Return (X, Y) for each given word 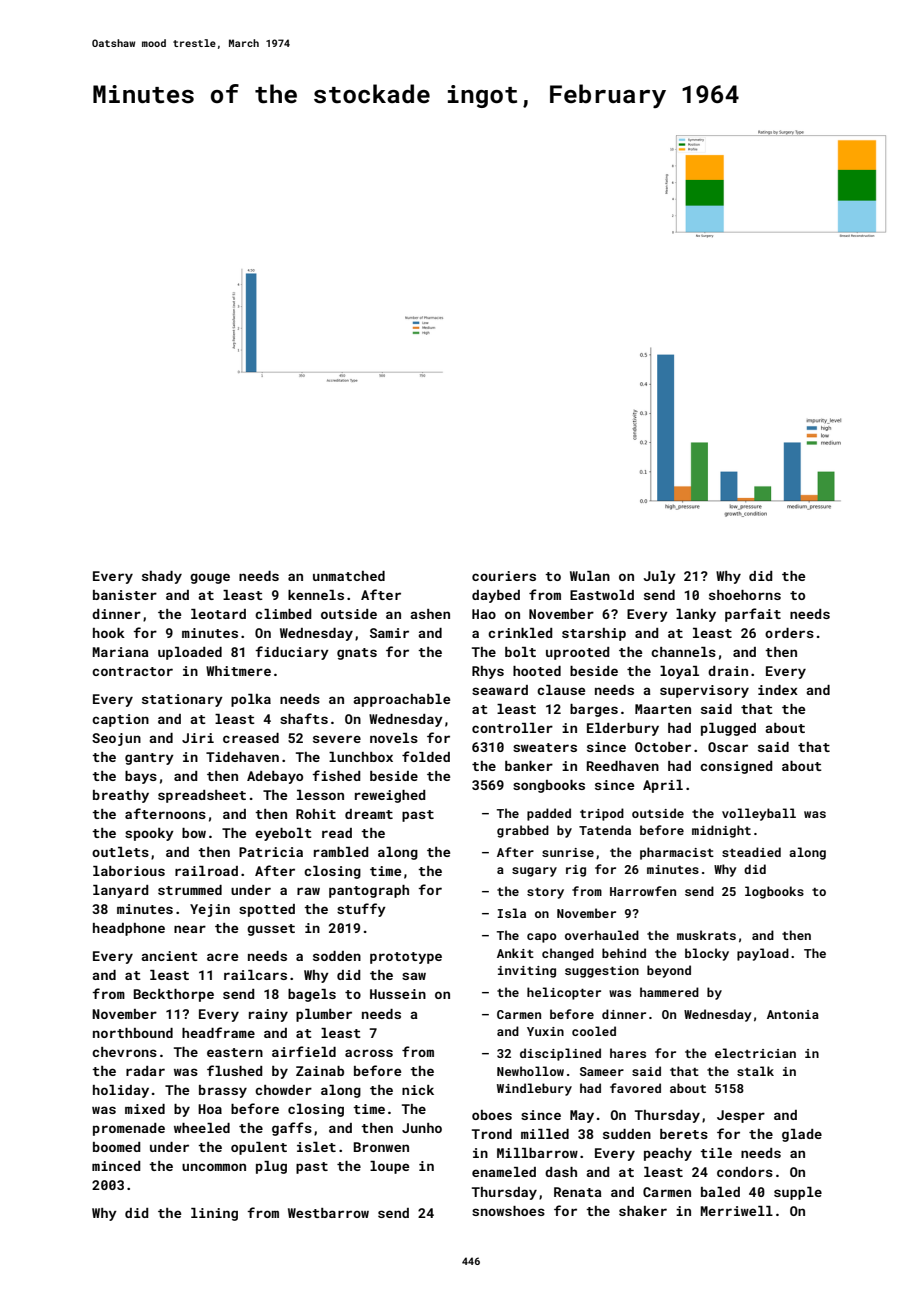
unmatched (349, 576)
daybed (496, 596)
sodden (337, 956)
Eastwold (602, 595)
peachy (668, 1154)
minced (116, 1166)
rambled (341, 852)
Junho (422, 1128)
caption (120, 720)
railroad (206, 871)
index (778, 690)
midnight (721, 831)
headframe (218, 1032)
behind (624, 953)
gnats (357, 654)
